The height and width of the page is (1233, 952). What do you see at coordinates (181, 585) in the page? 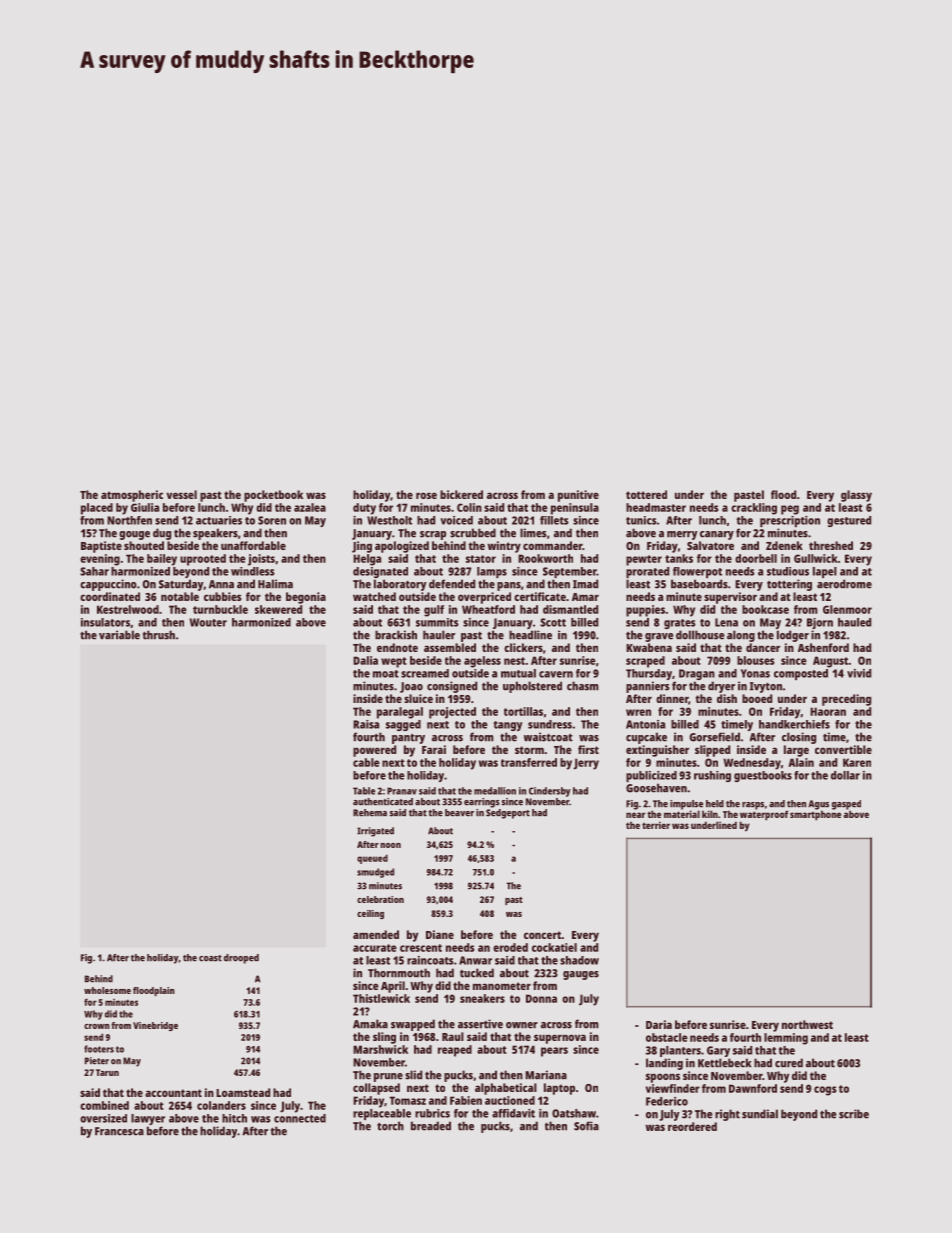
I see `Saturday` at bounding box center [181, 585].
